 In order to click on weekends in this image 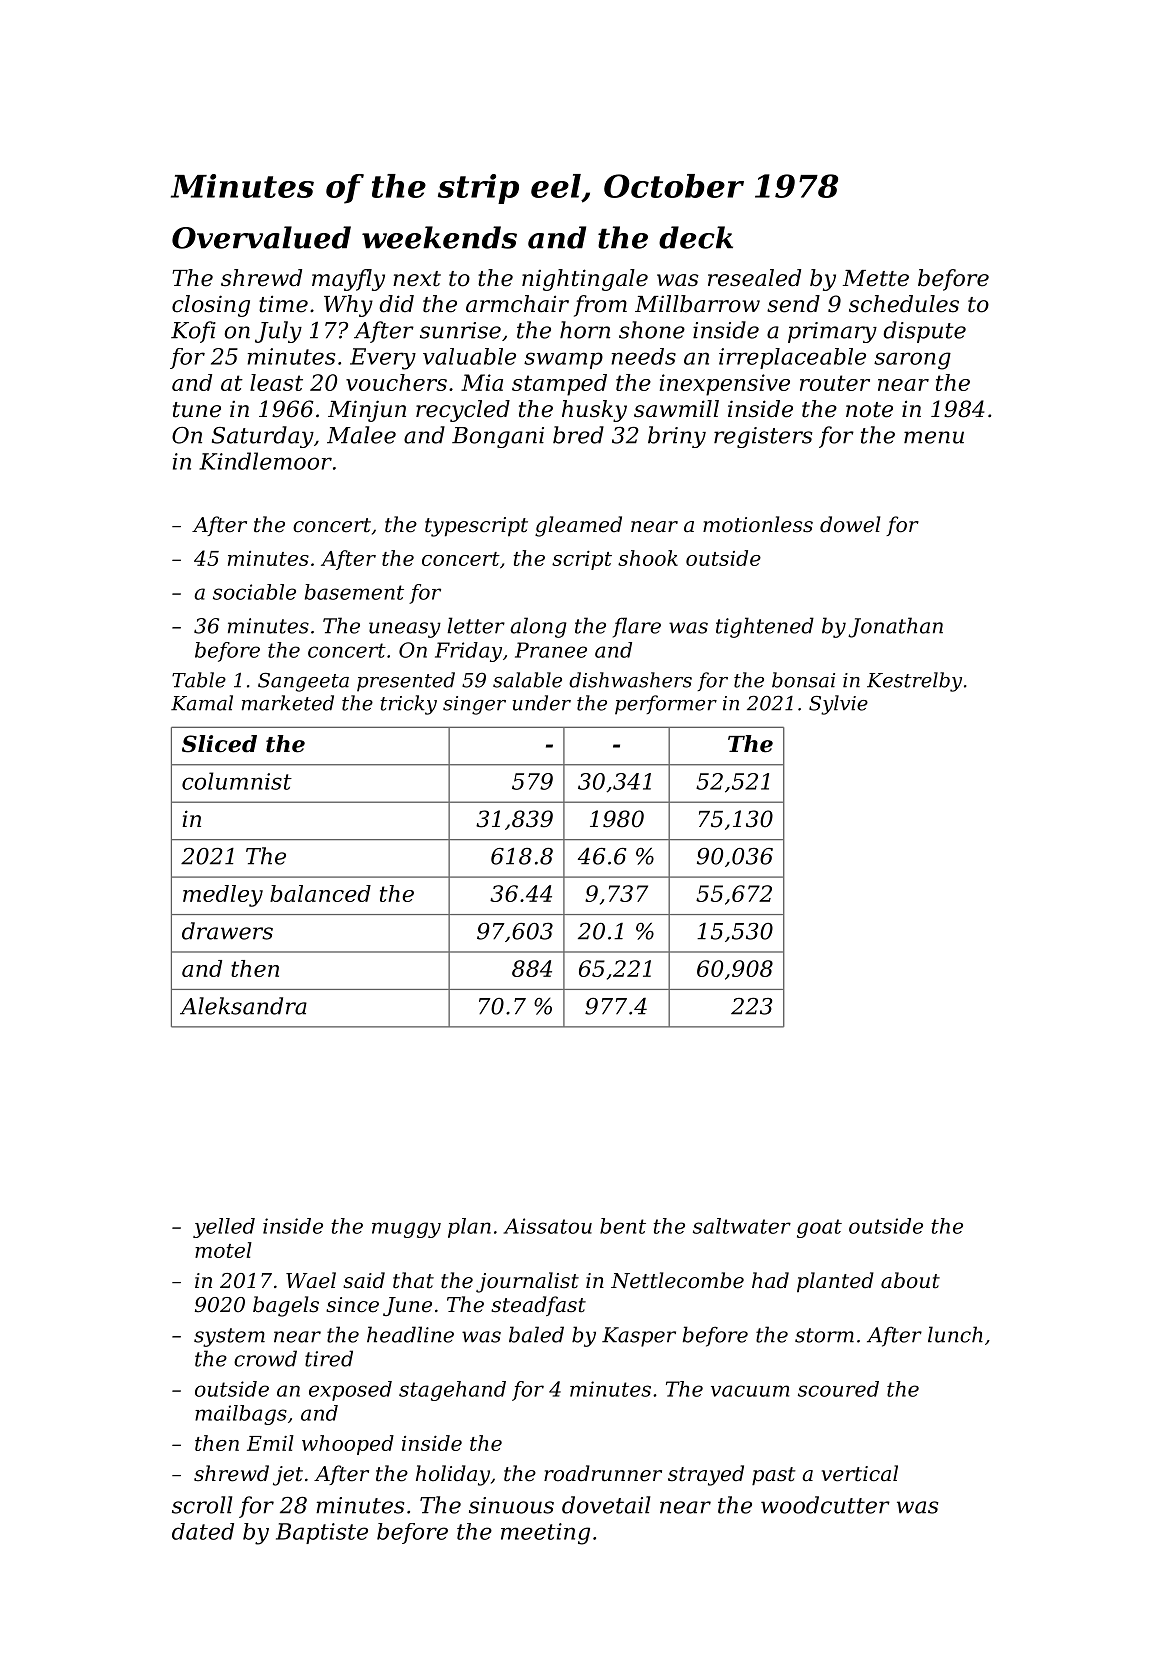, I will do `click(439, 237)`.
